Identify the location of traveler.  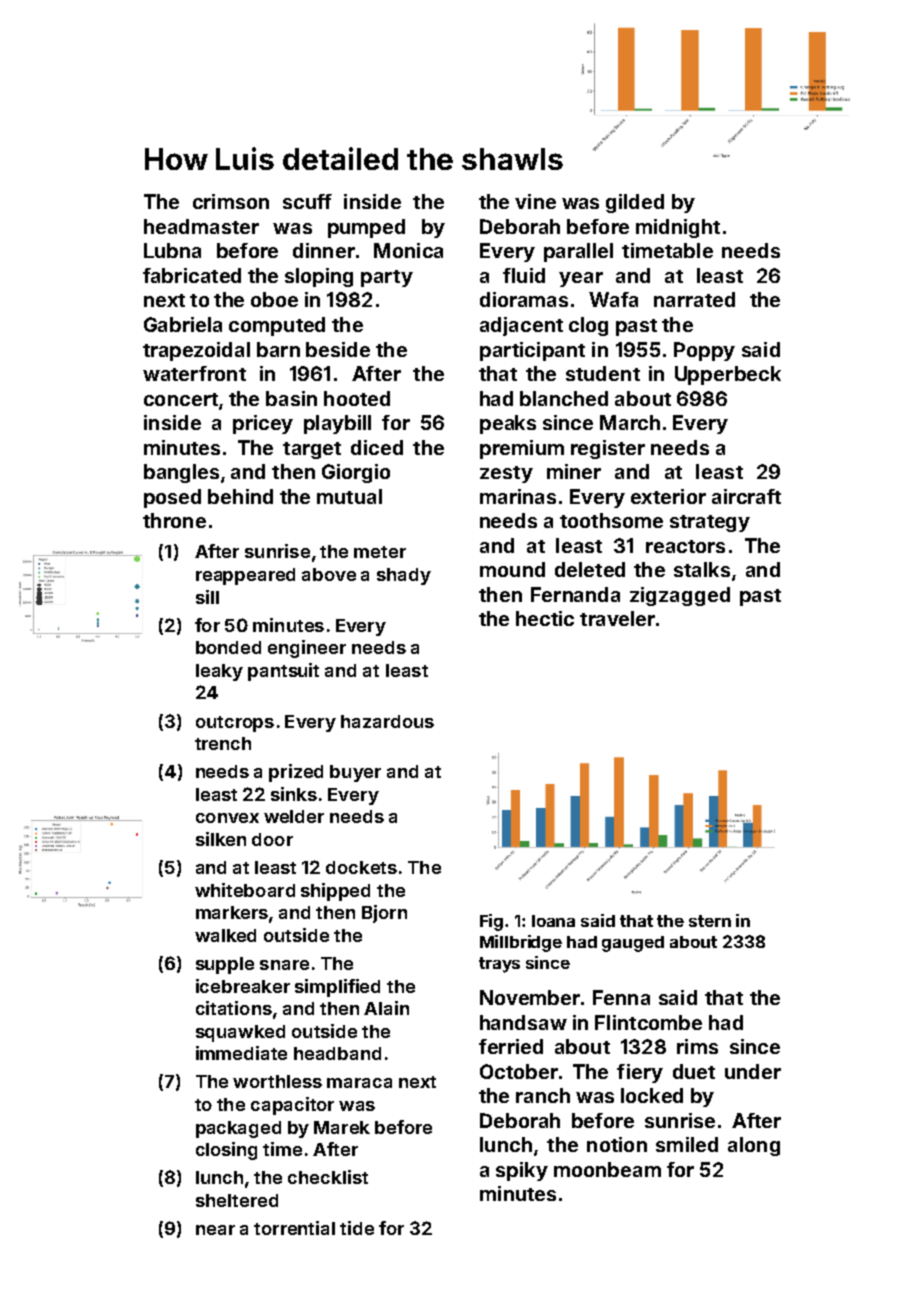
(617, 618).
